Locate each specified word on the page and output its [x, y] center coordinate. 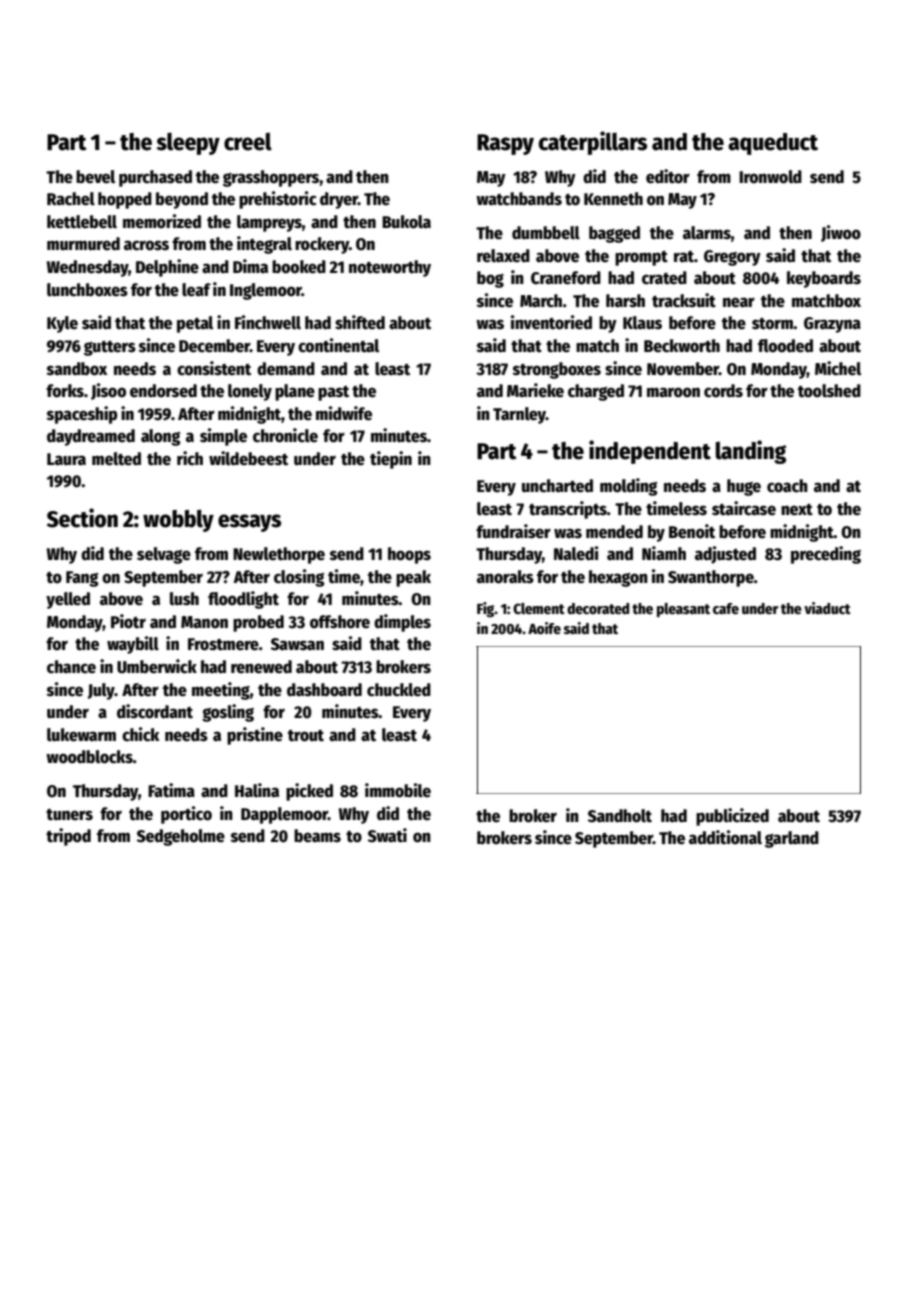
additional [725, 837]
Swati [387, 835]
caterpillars [592, 143]
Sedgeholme [181, 837]
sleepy [188, 143]
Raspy [505, 144]
